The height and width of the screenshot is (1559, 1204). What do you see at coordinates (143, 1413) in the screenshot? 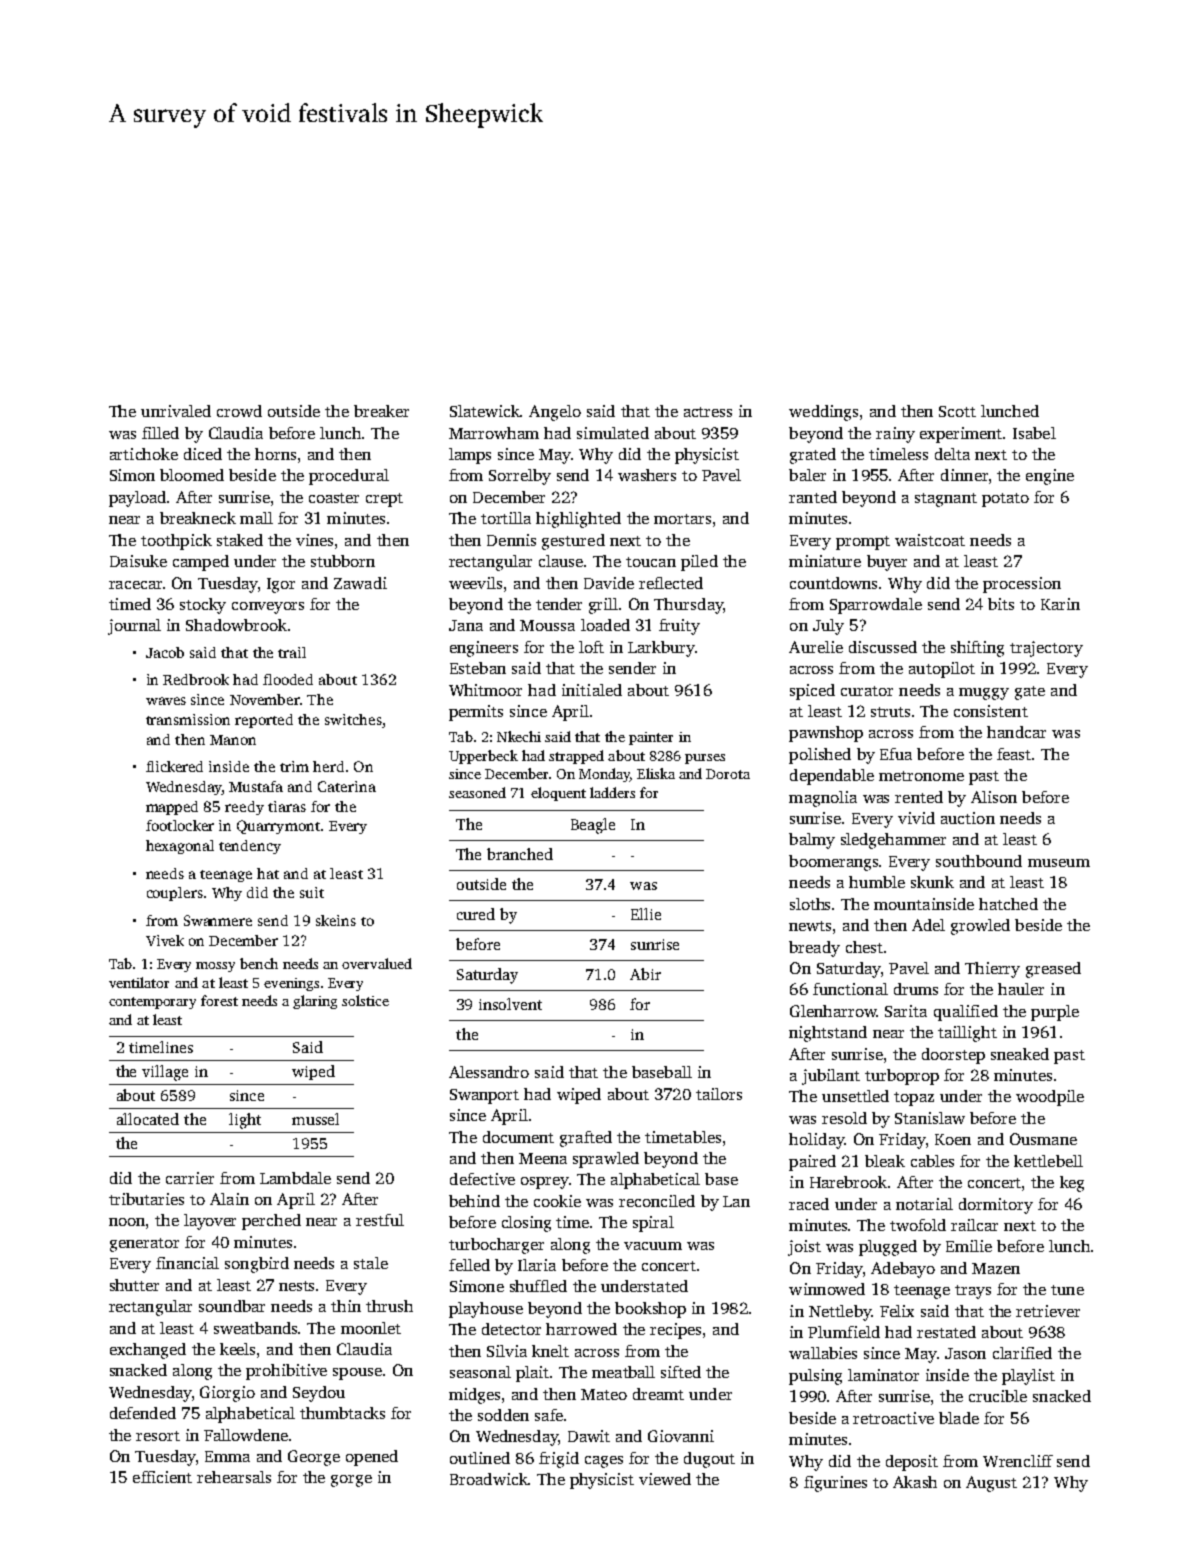
I see `defended` at bounding box center [143, 1413].
